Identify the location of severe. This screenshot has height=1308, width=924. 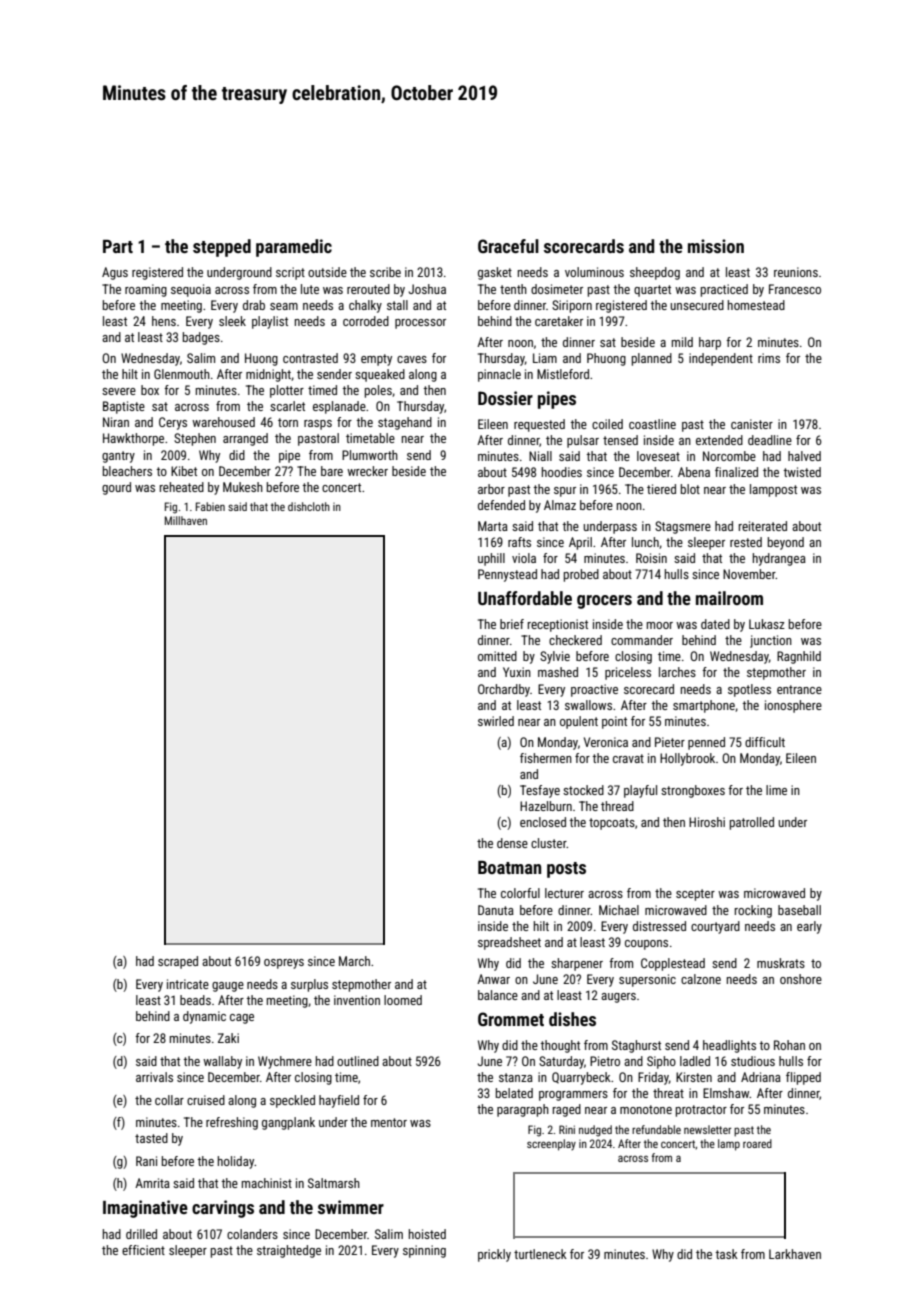
(119, 391).
